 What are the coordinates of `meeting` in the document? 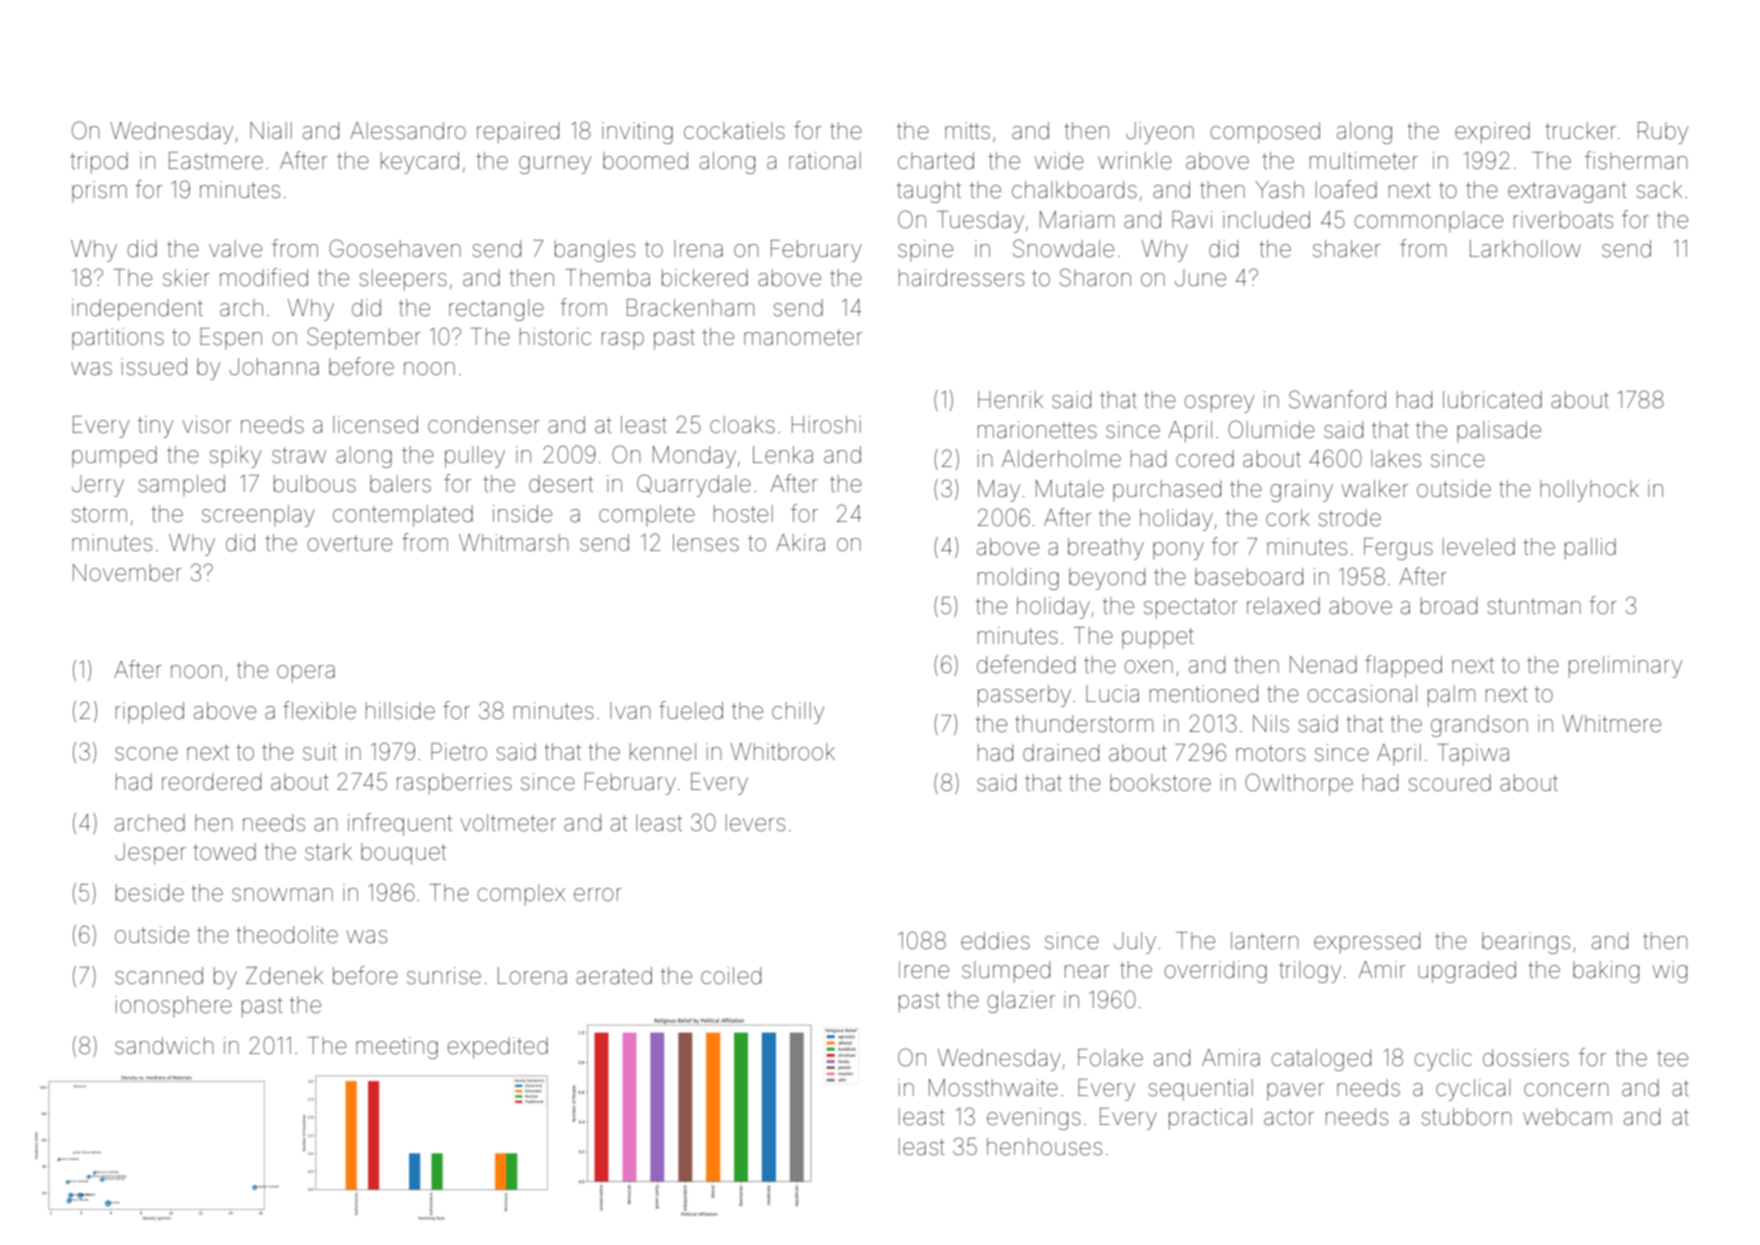 It's located at (397, 1048).
